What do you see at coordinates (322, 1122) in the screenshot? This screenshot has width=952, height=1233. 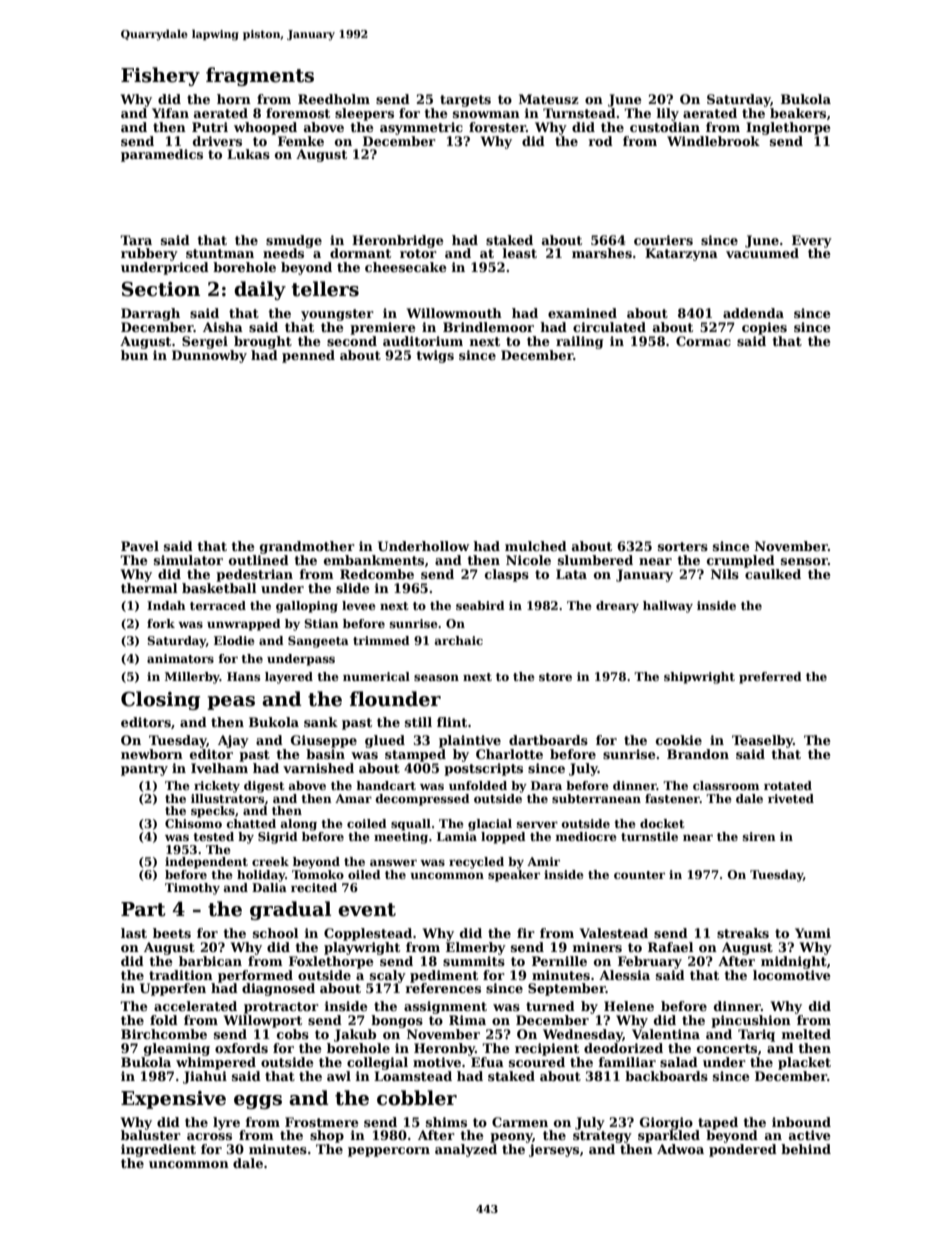 I see `Frostmere` at bounding box center [322, 1122].
